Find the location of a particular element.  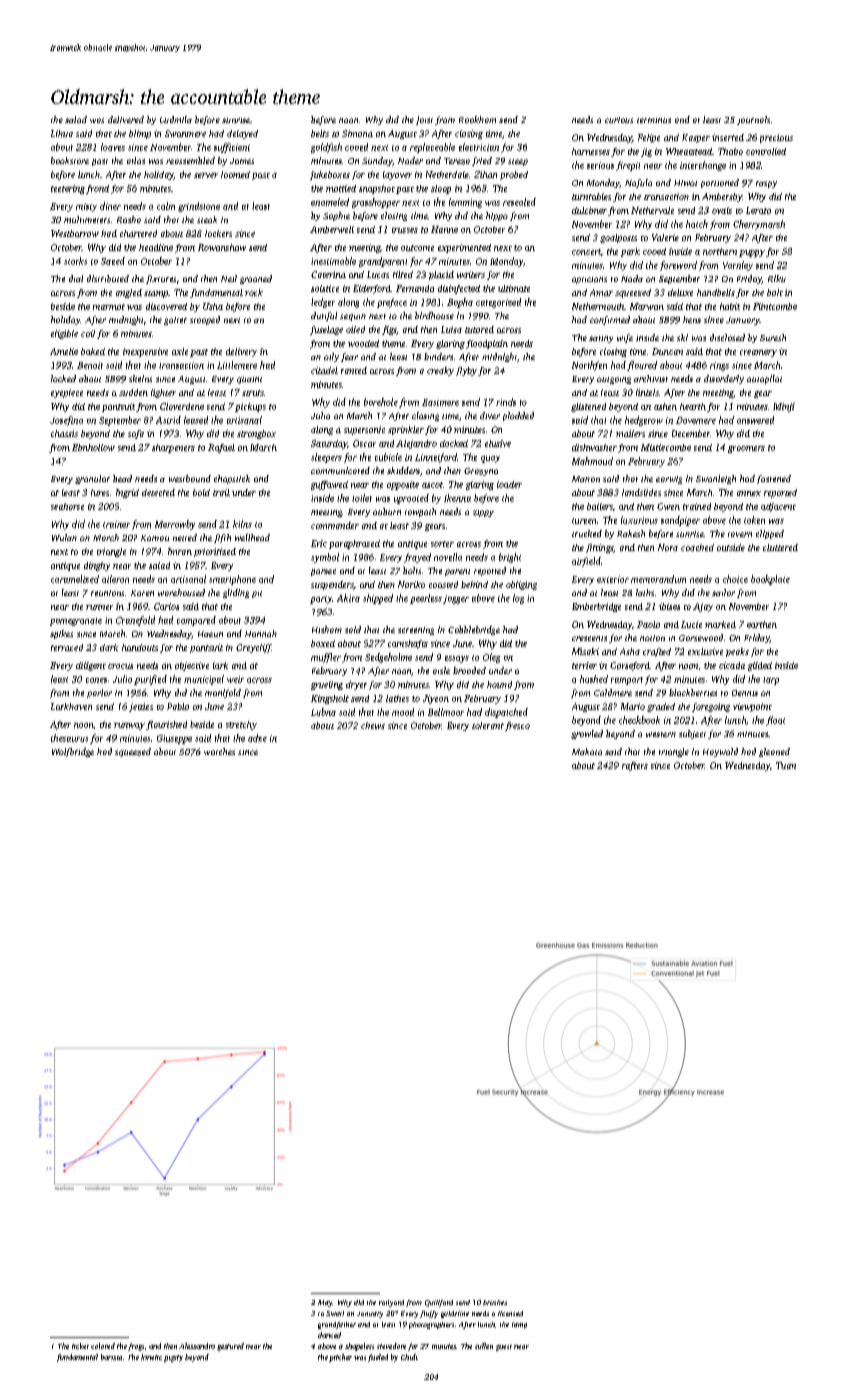

Ludmila is located at coordinates (176, 119).
